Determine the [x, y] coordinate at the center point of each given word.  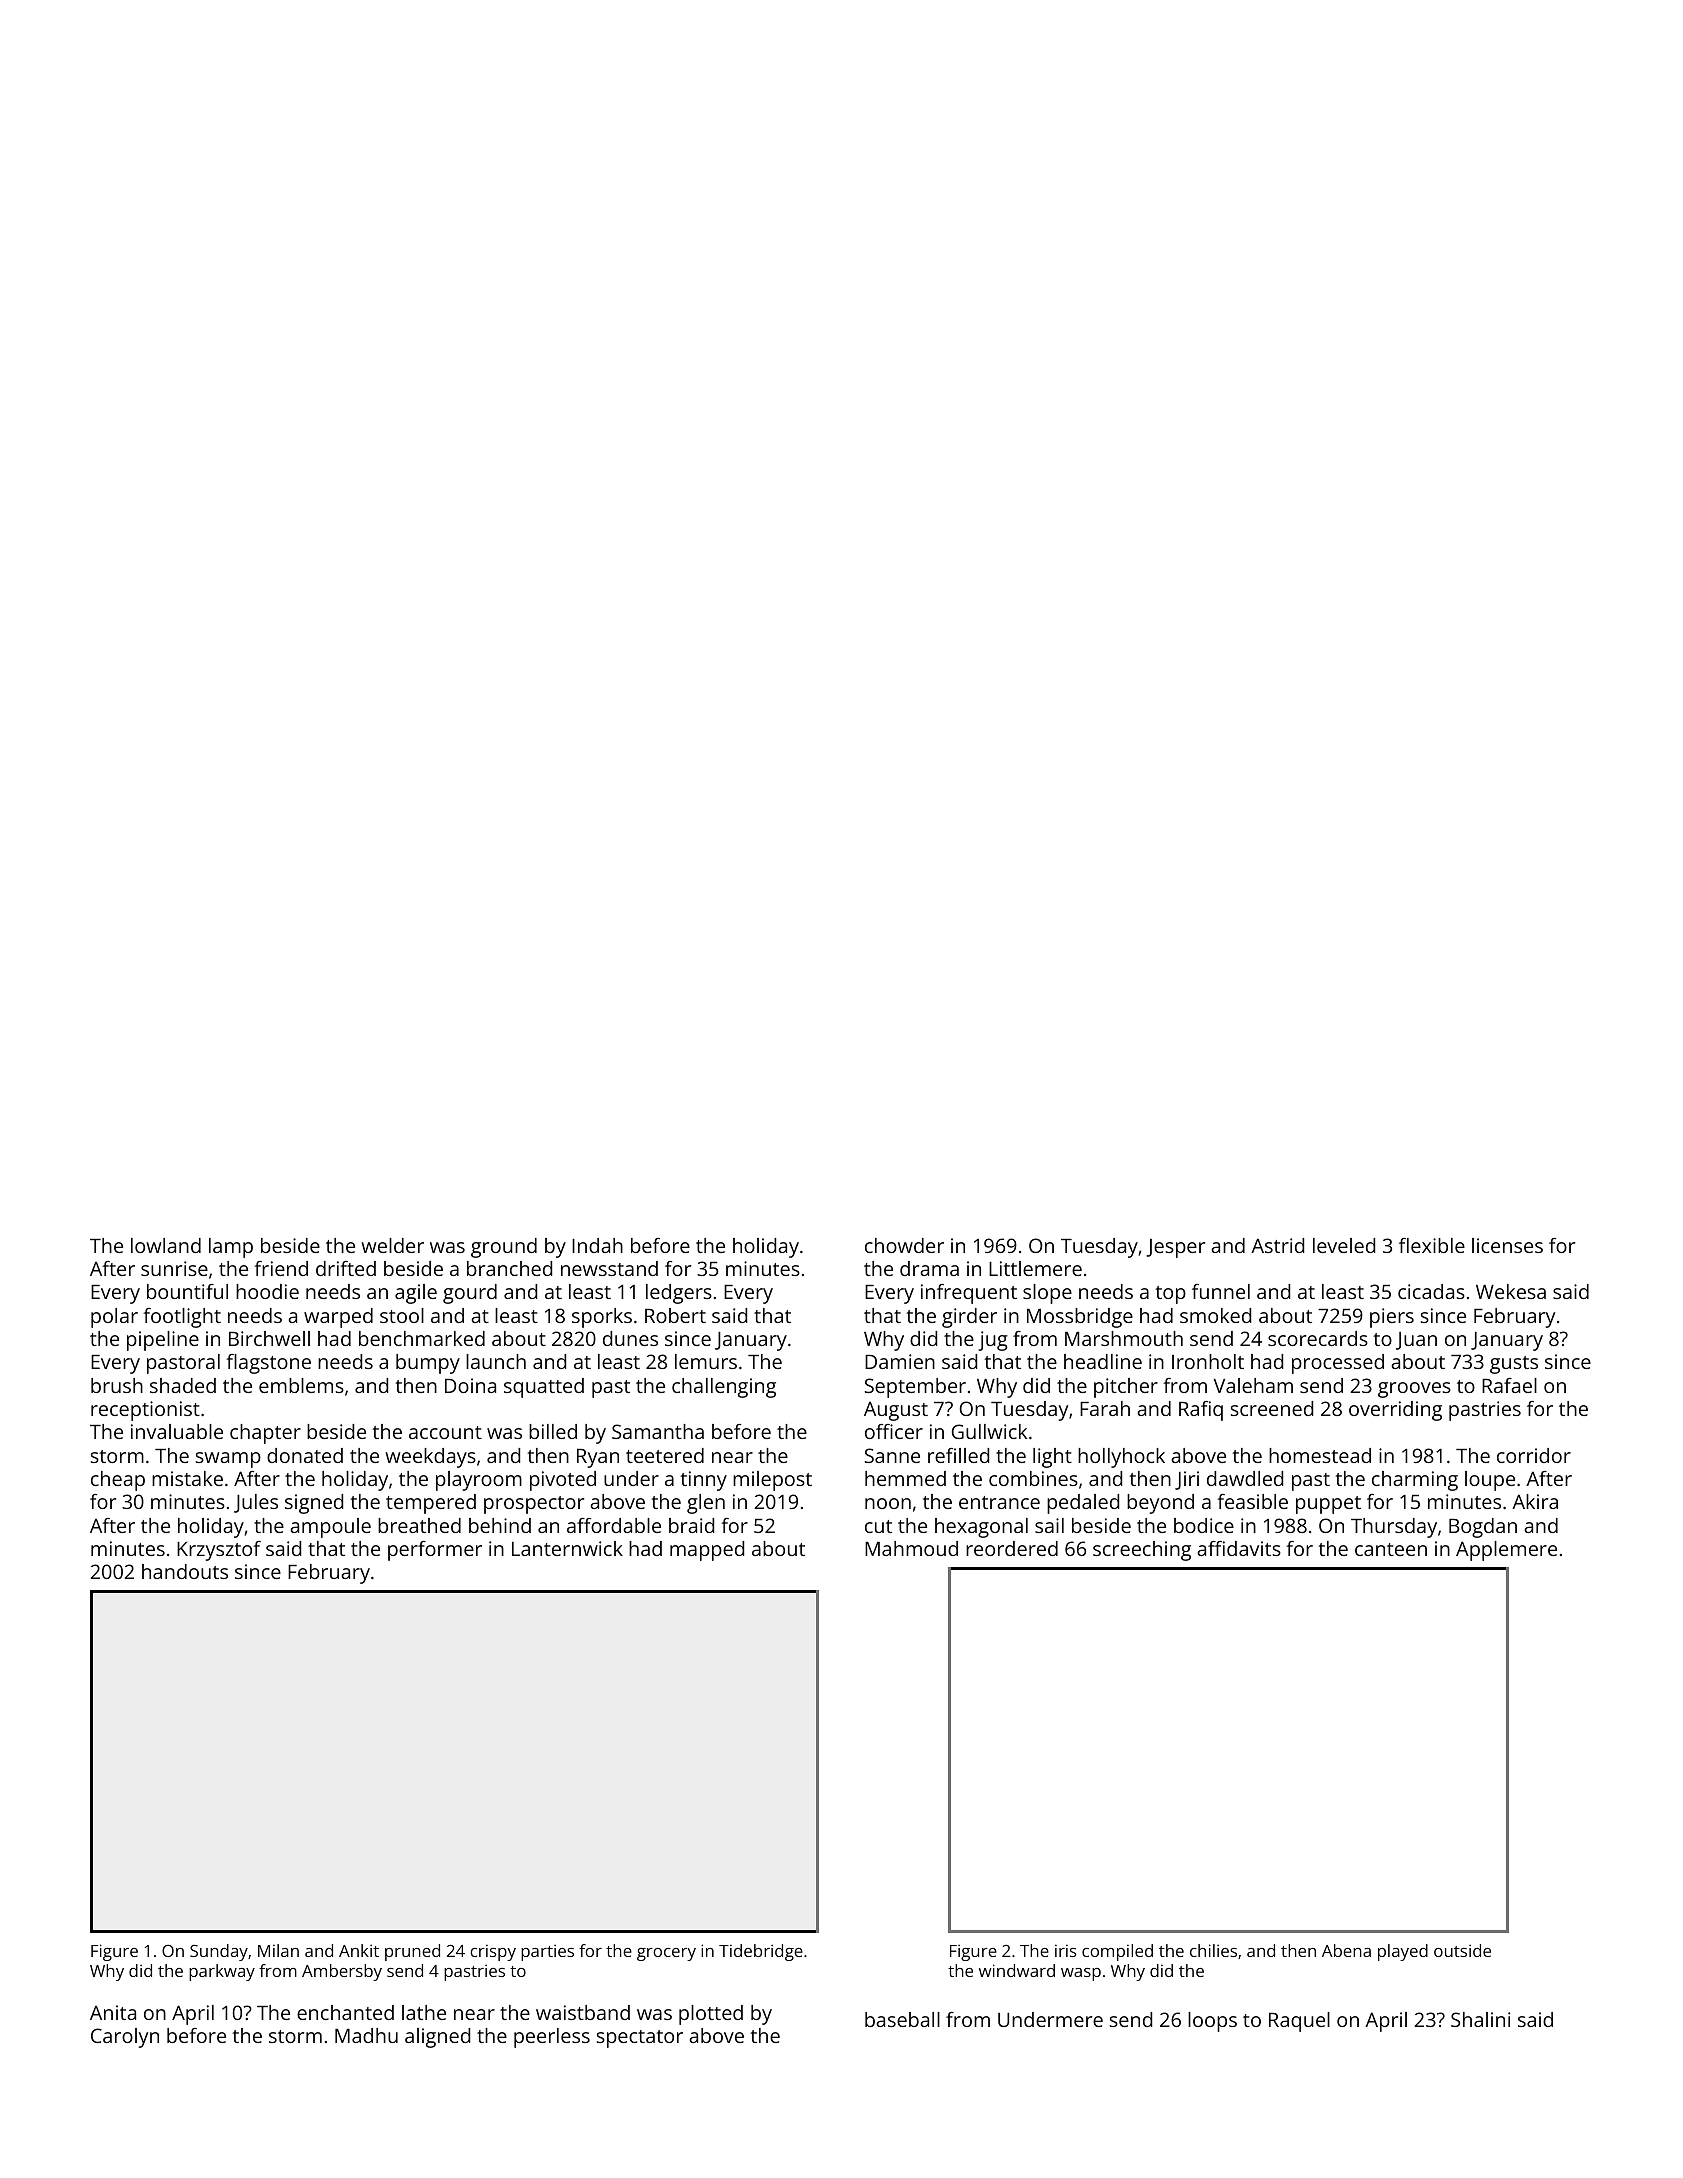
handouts [185, 1571]
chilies [1213, 1950]
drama [929, 1268]
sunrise [174, 1268]
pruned [412, 1952]
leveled [1344, 1245]
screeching [1142, 1551]
